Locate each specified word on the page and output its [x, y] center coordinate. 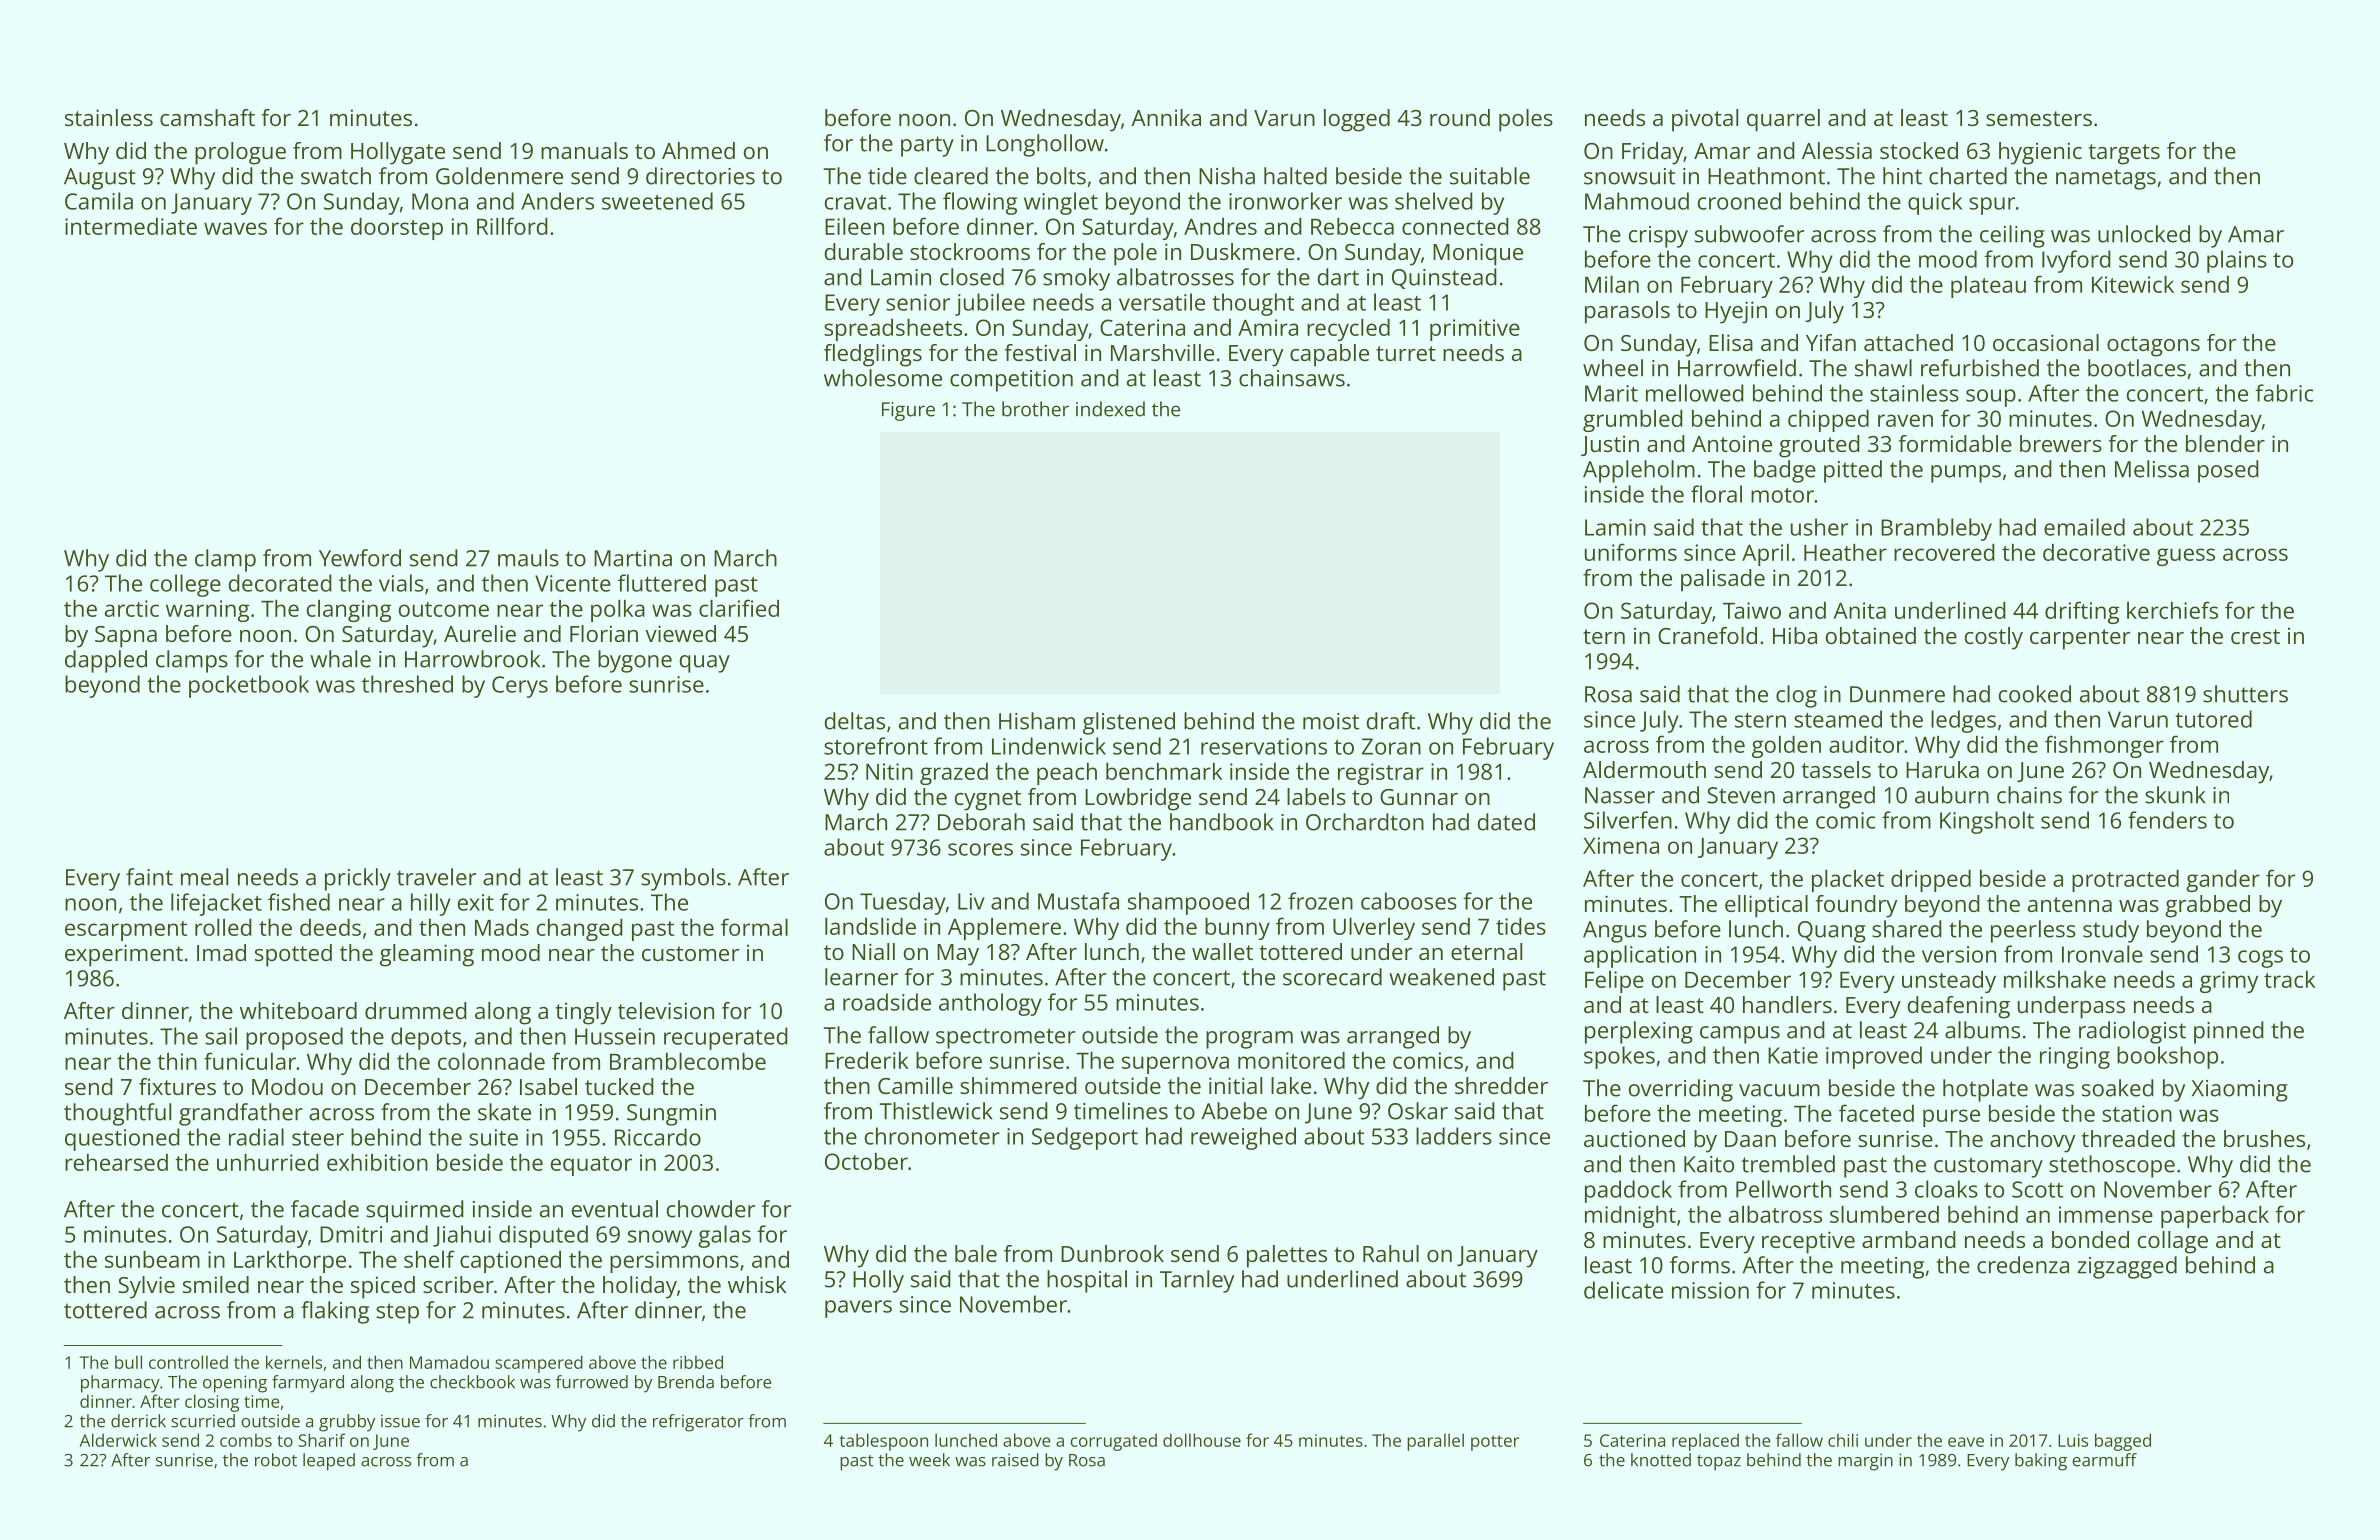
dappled [106, 661]
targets [2124, 154]
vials [401, 583]
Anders [557, 201]
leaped [329, 1462]
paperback [2215, 1217]
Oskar [1418, 1111]
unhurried [268, 1162]
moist [1331, 721]
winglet [1061, 203]
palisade [1723, 580]
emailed [2084, 527]
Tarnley [1197, 1281]
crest [2255, 636]
